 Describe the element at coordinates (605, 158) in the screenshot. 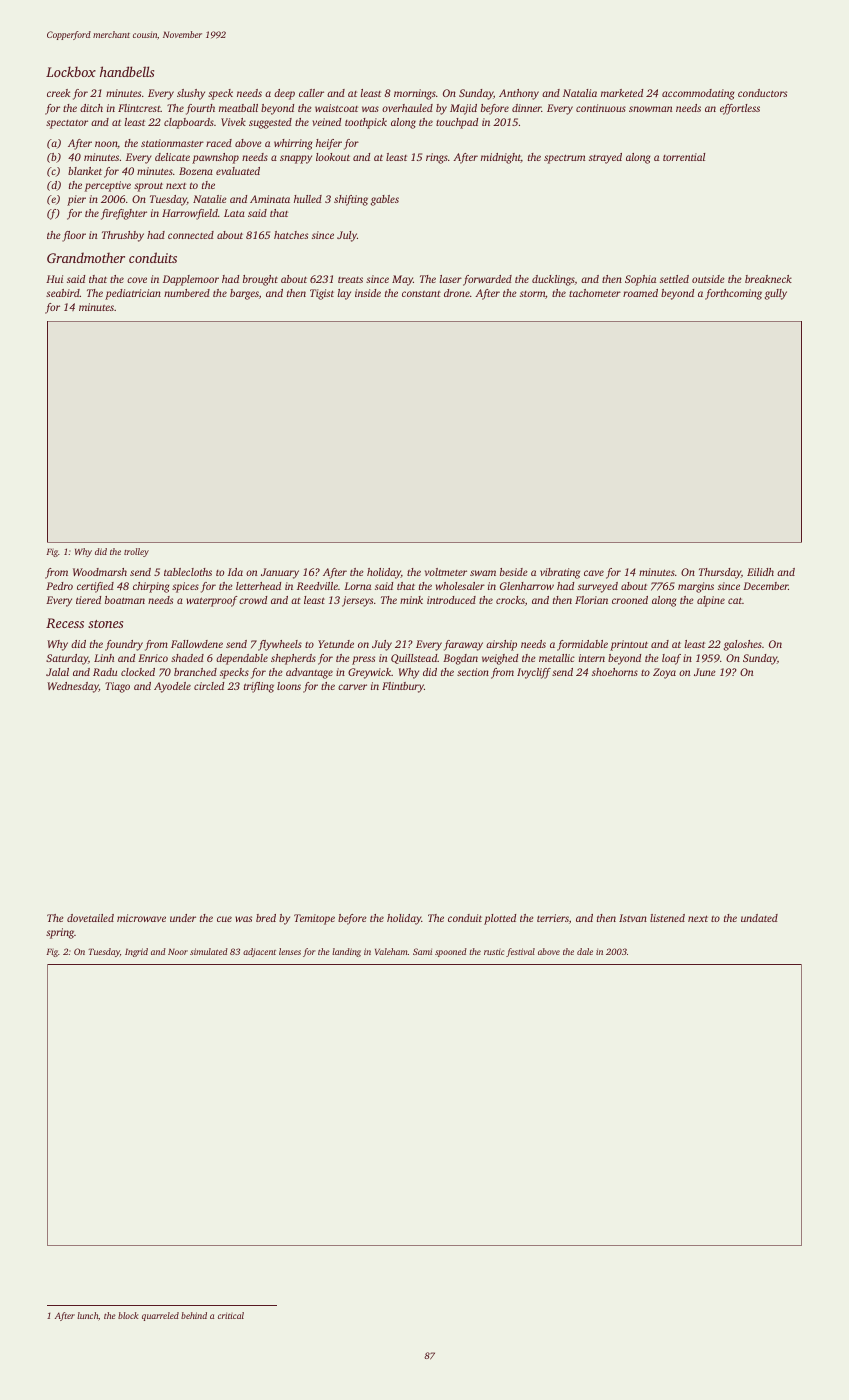

I see `strayed` at that location.
